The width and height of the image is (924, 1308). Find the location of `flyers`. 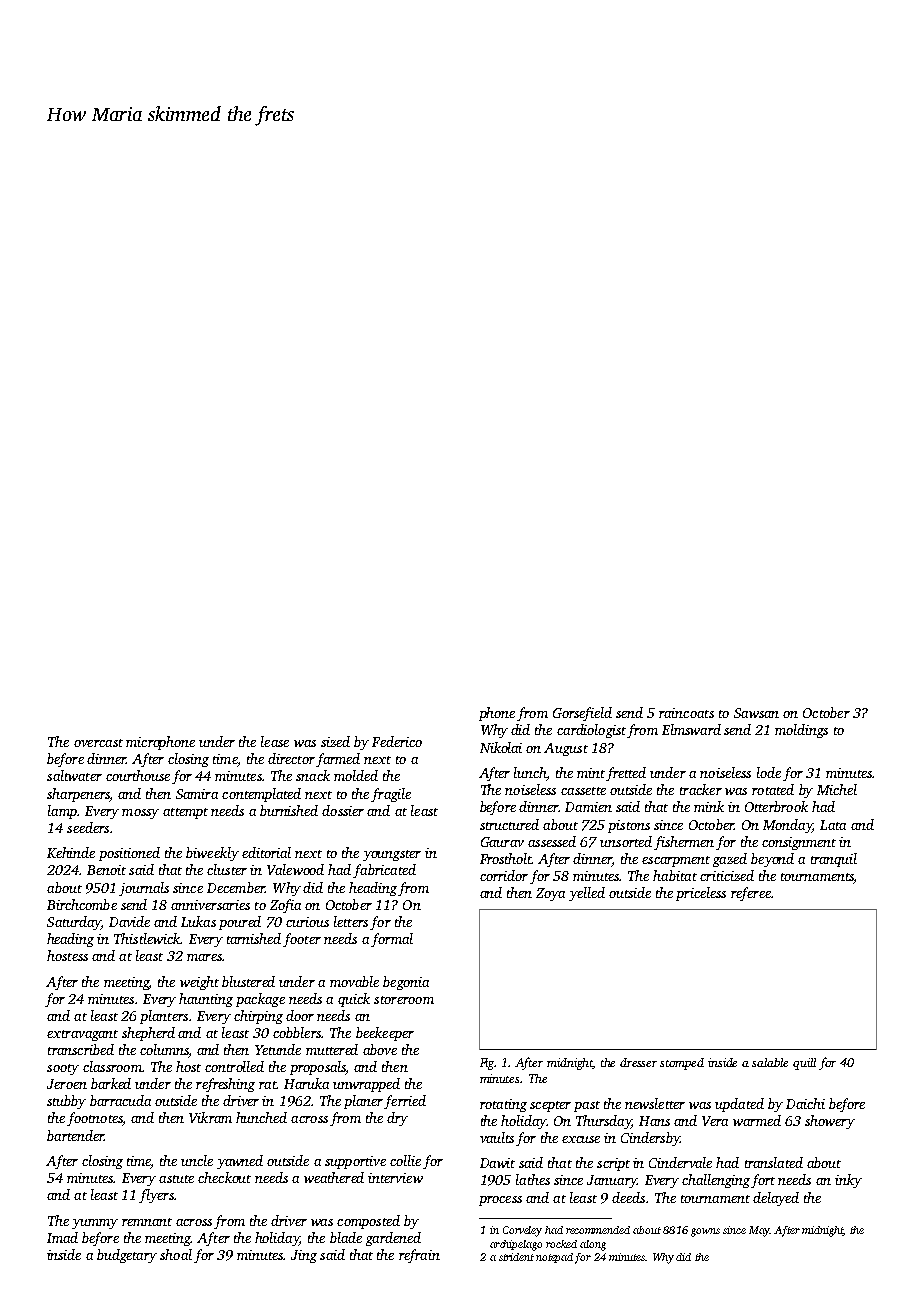

flyers is located at coordinates (156, 1196).
